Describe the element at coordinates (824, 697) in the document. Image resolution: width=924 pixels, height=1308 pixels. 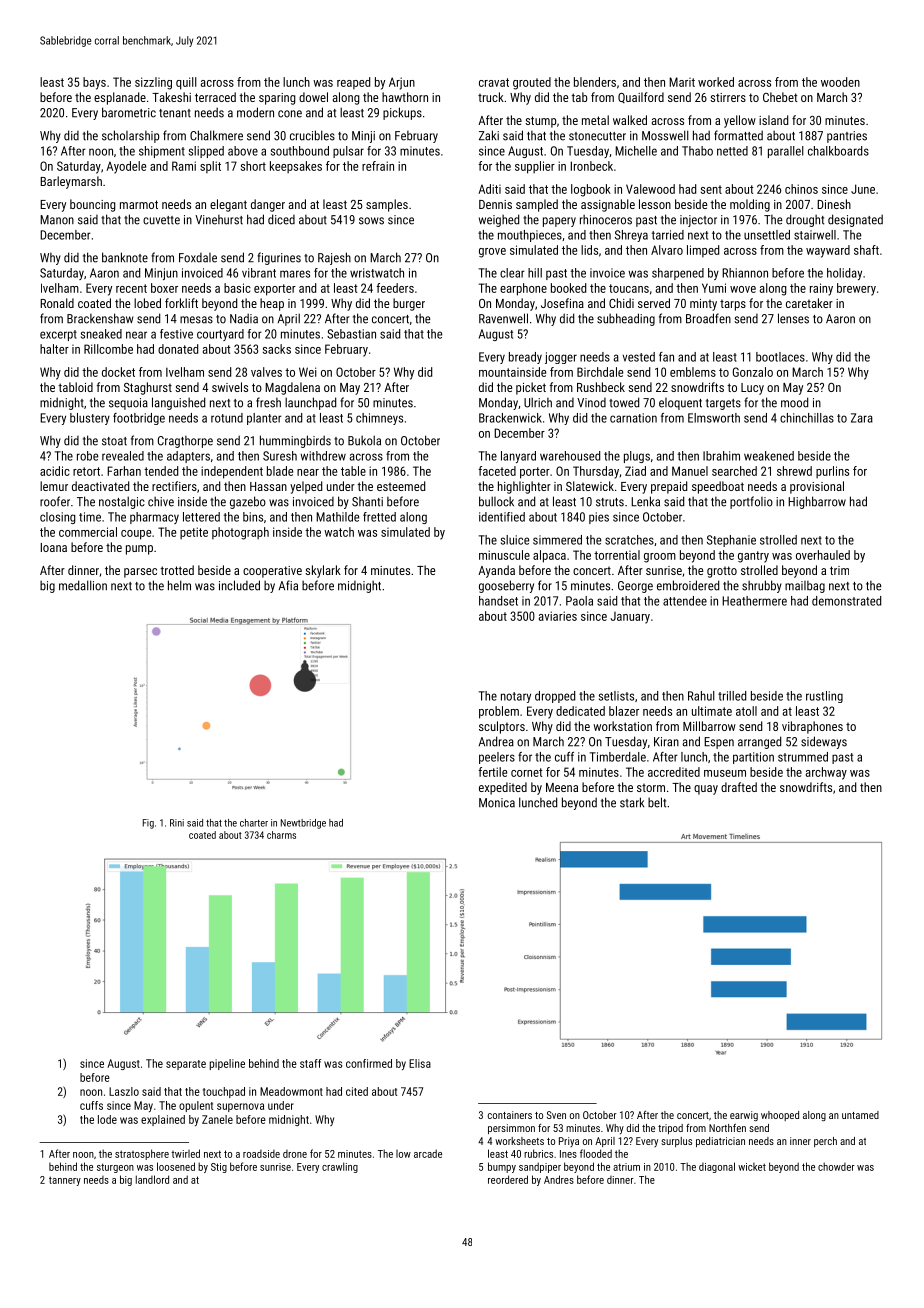
I see `rustling` at that location.
